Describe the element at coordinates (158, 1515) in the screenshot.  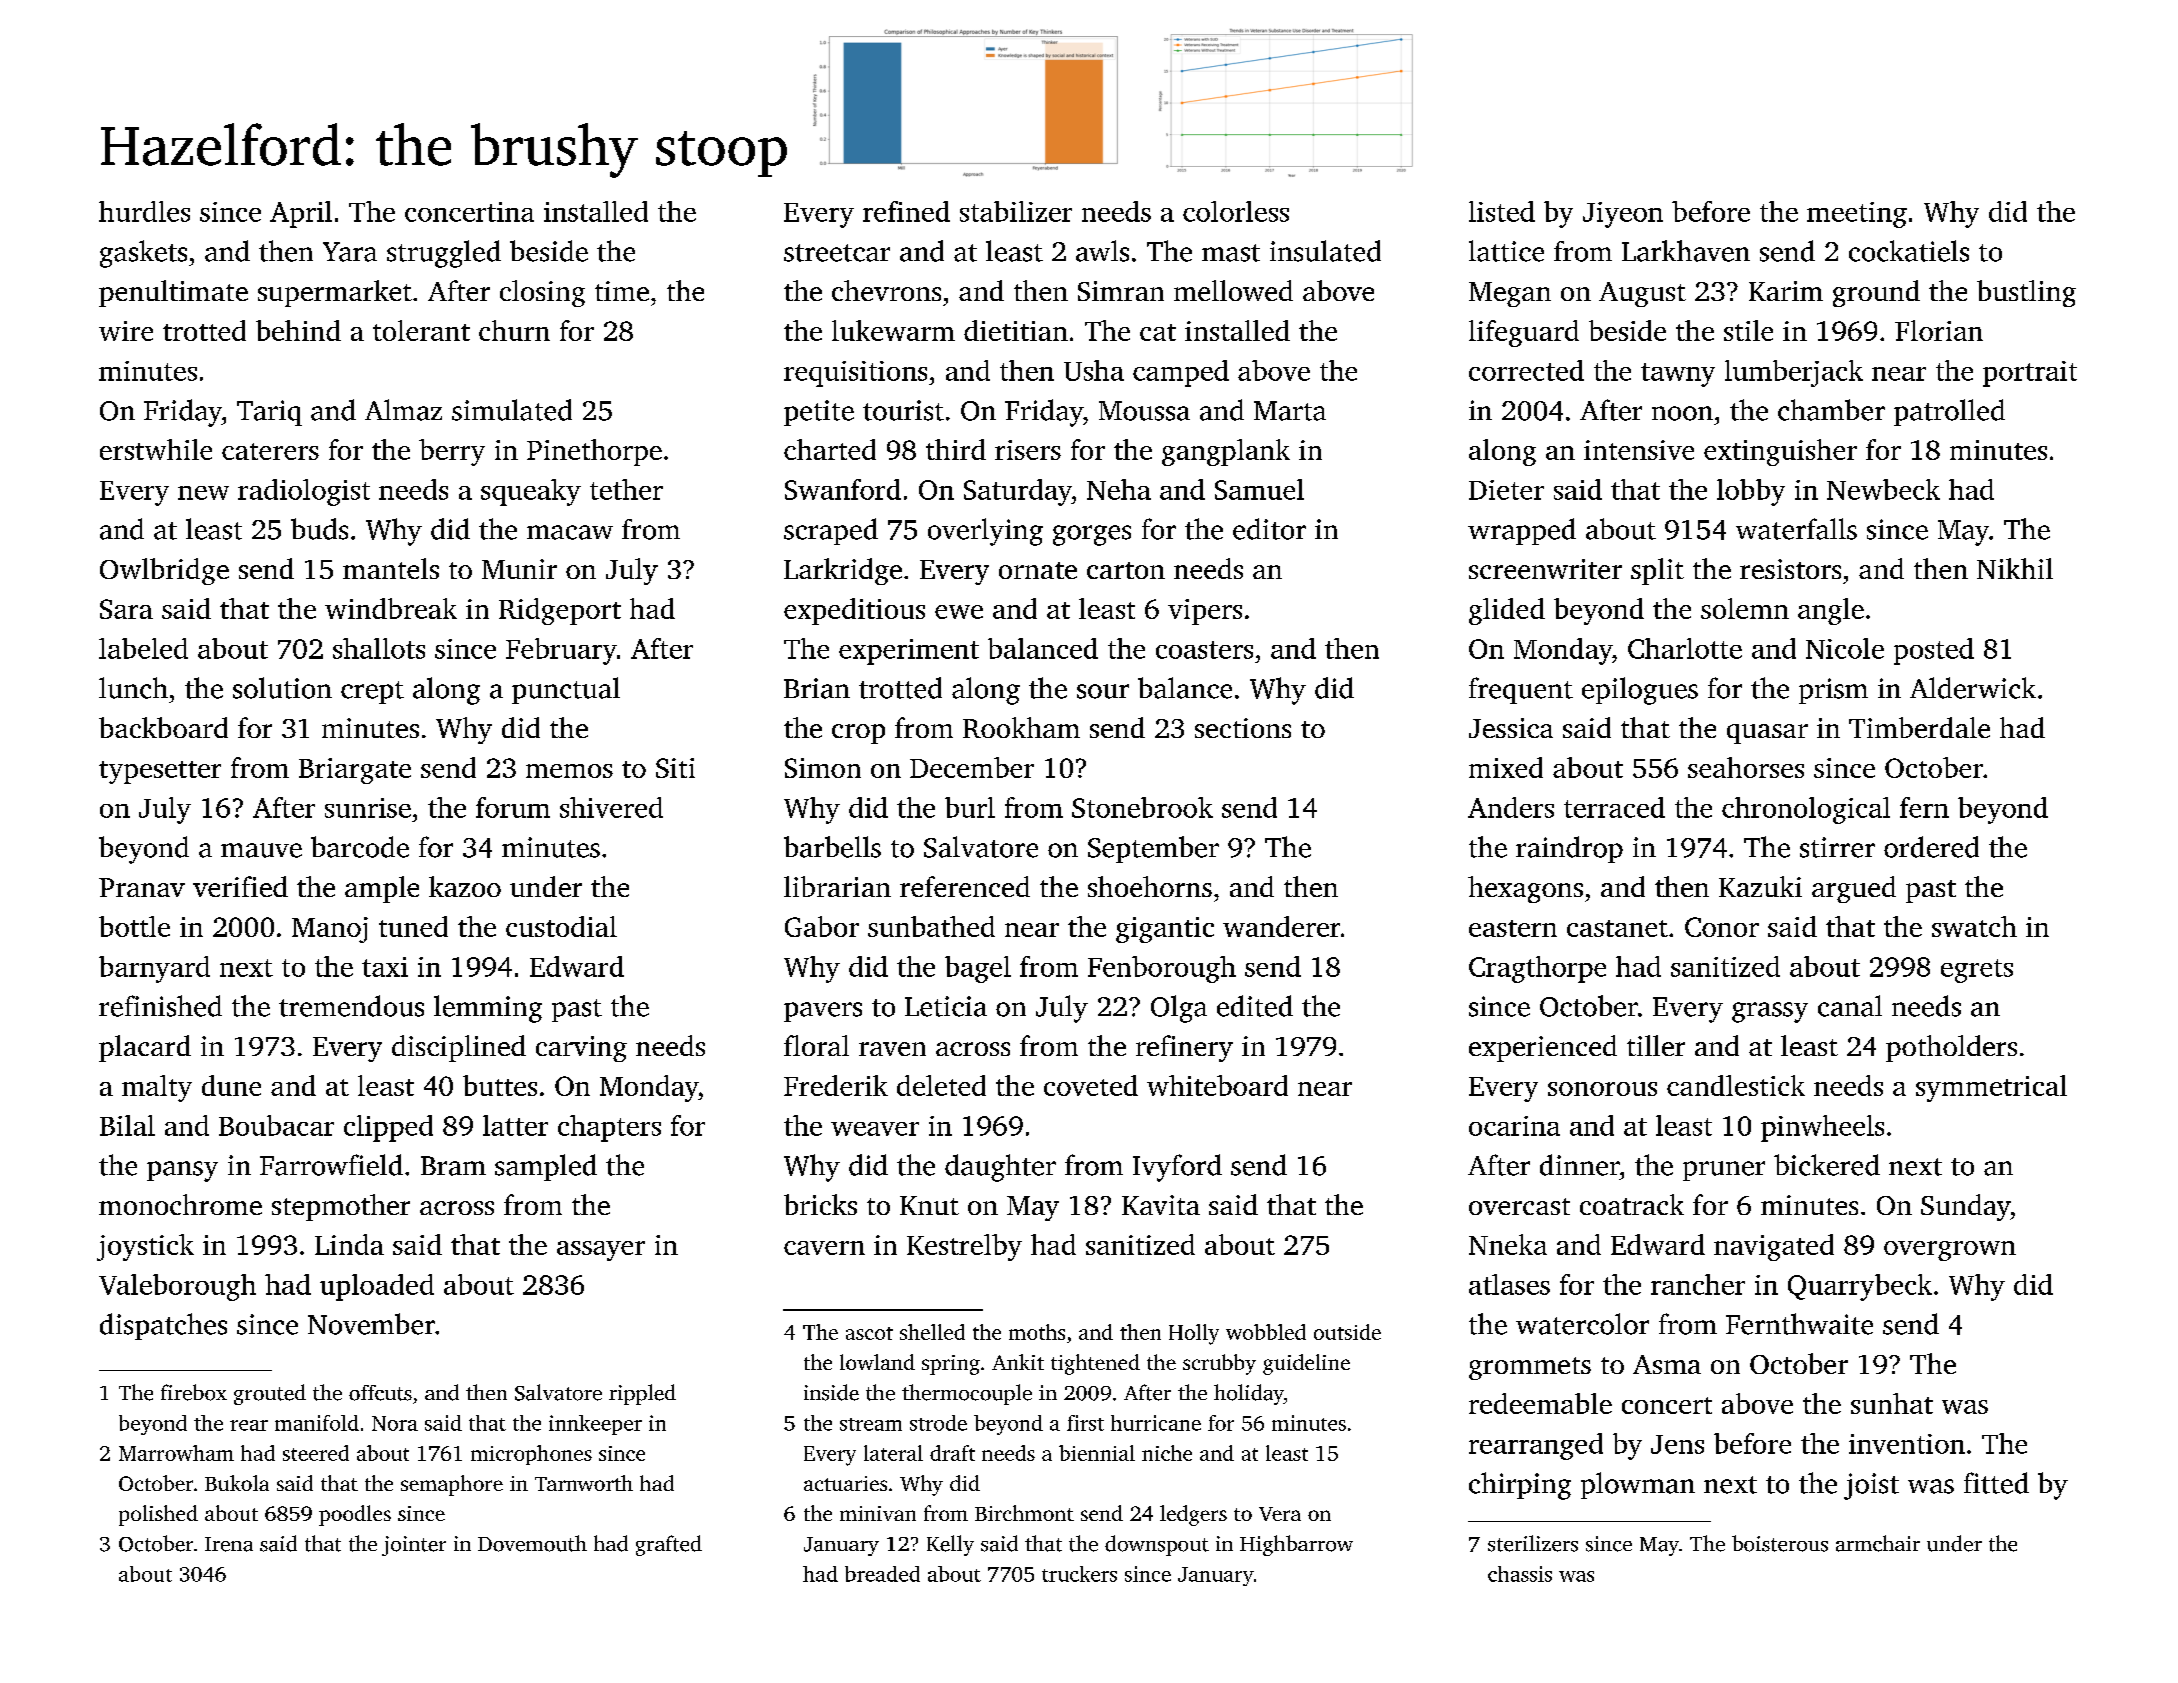
I see `polished` at that location.
